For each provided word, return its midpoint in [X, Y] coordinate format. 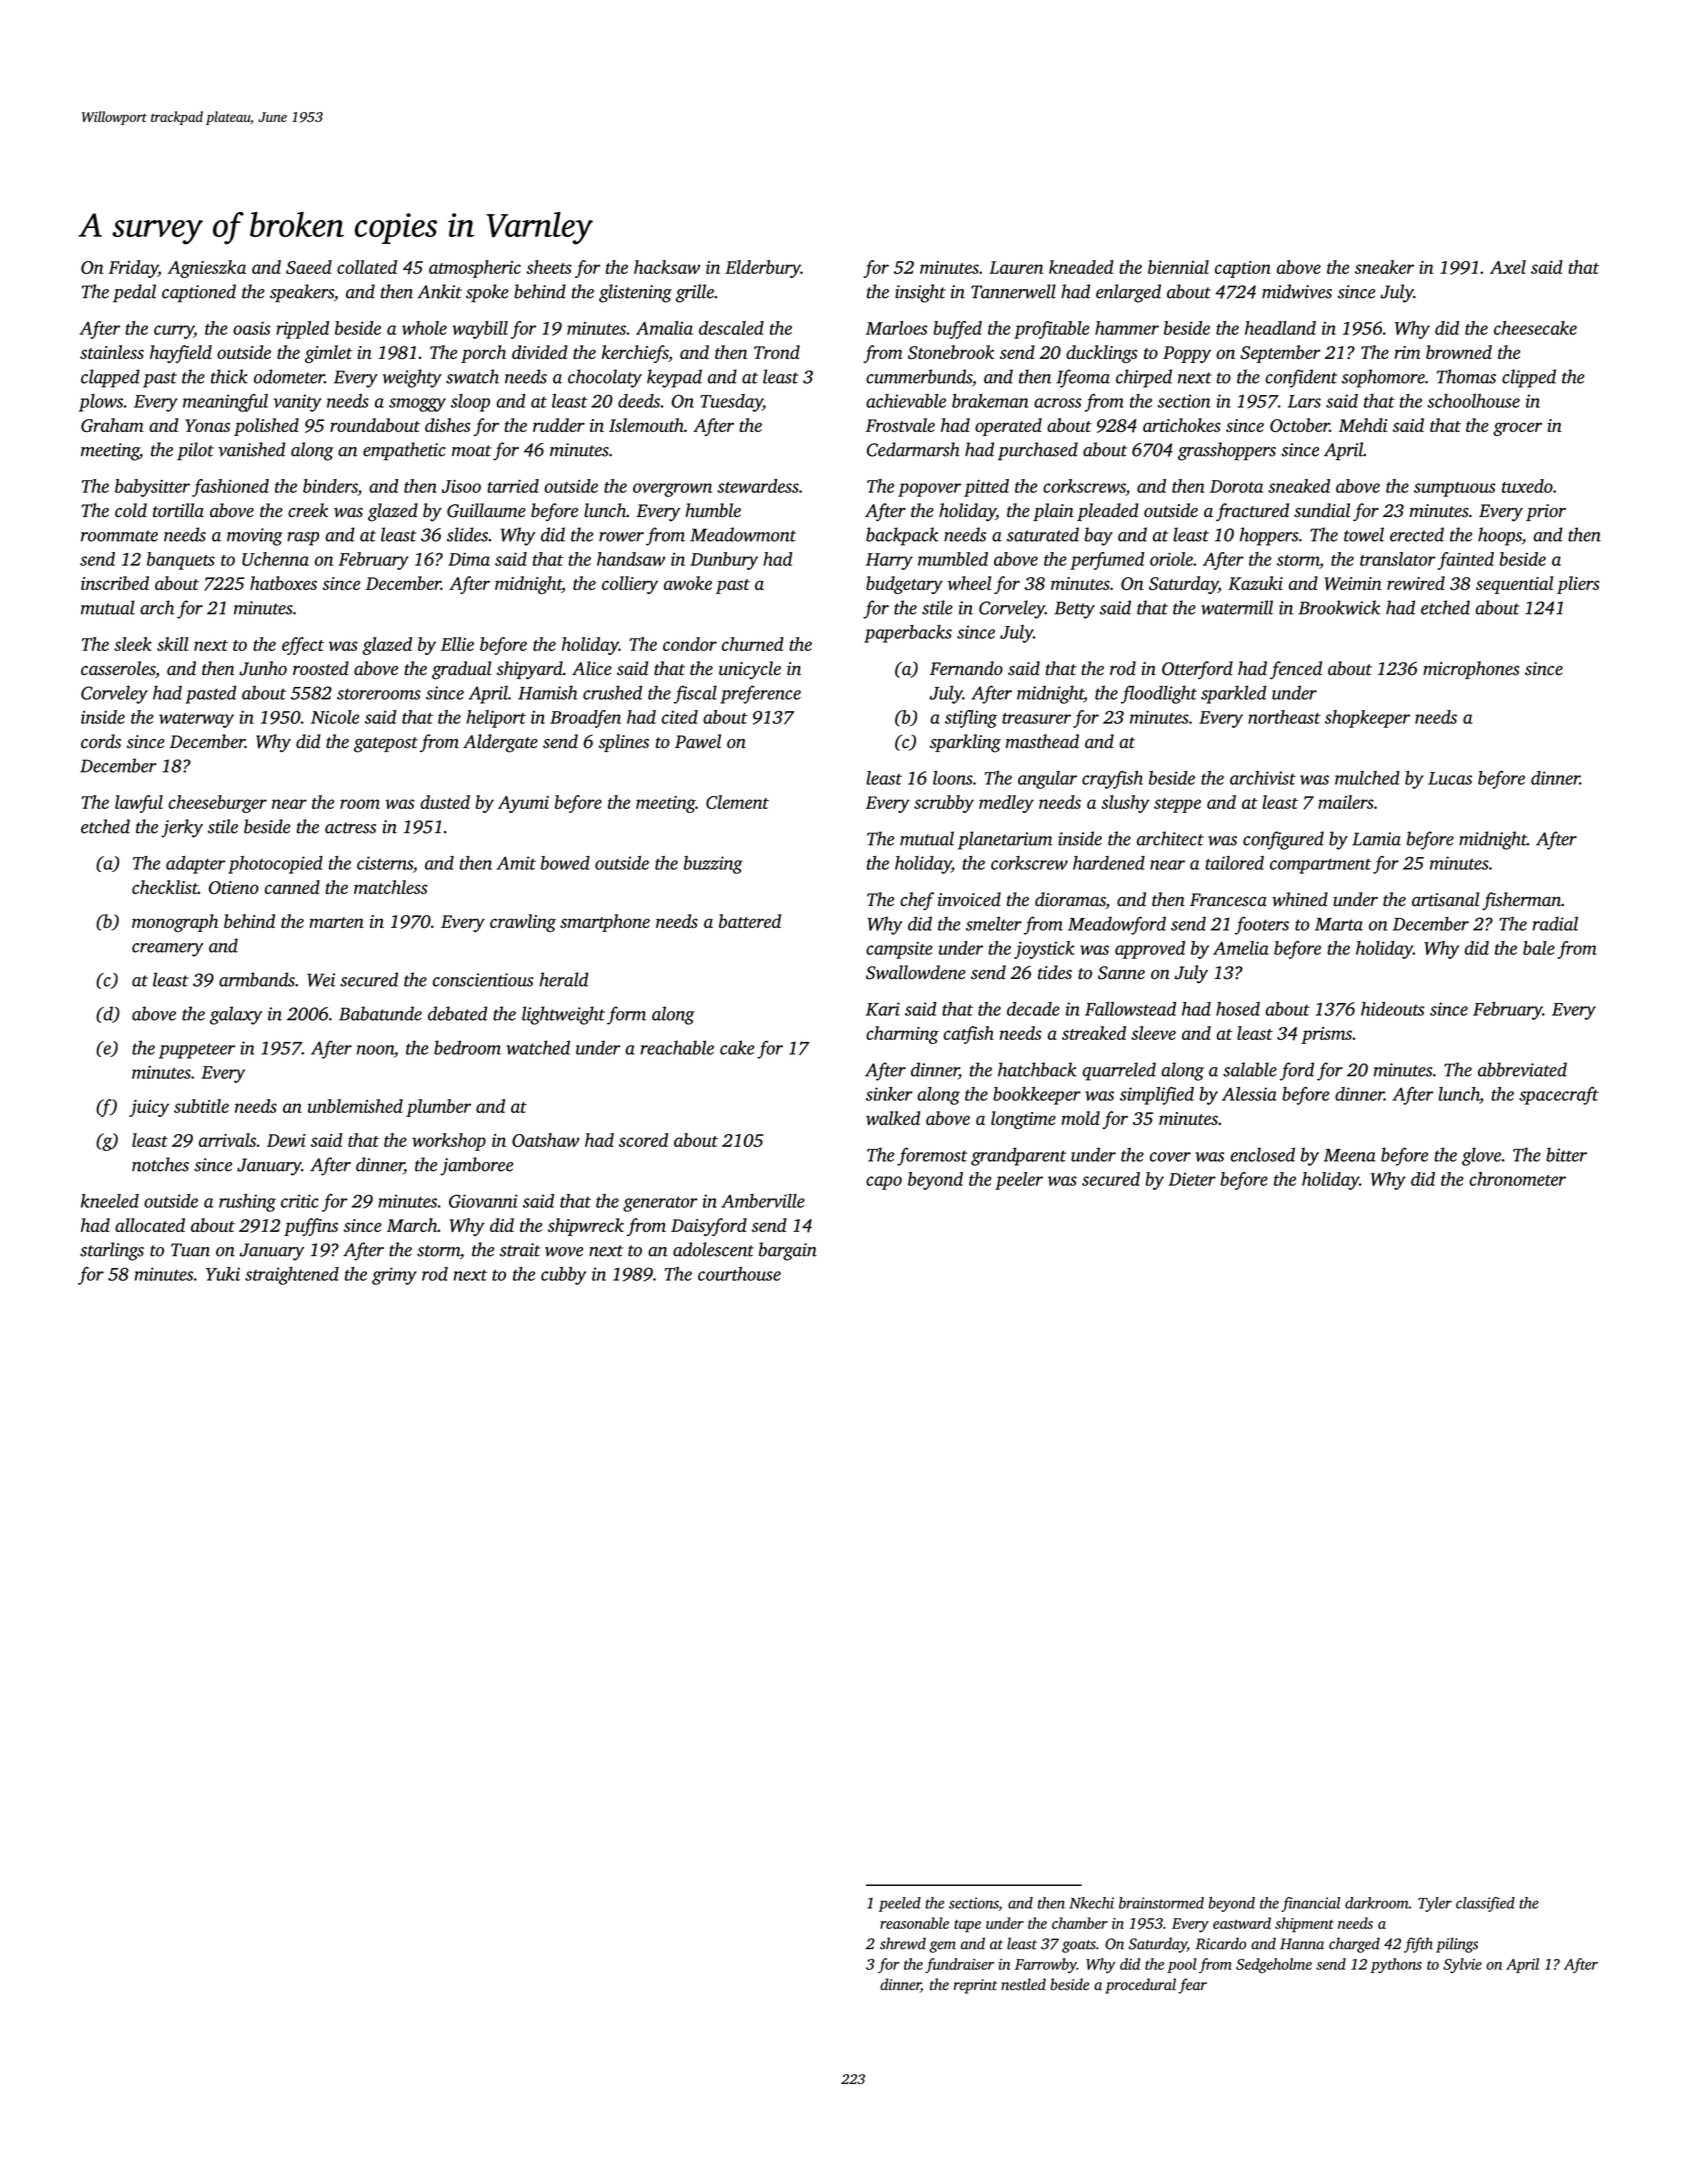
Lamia [1376, 839]
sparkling [965, 743]
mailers [1346, 802]
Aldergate [500, 743]
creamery [167, 950]
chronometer [1517, 1179]
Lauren [1016, 267]
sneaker [1384, 267]
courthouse [739, 1274]
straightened [292, 1276]
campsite [899, 950]
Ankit [439, 291]
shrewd [903, 1943]
